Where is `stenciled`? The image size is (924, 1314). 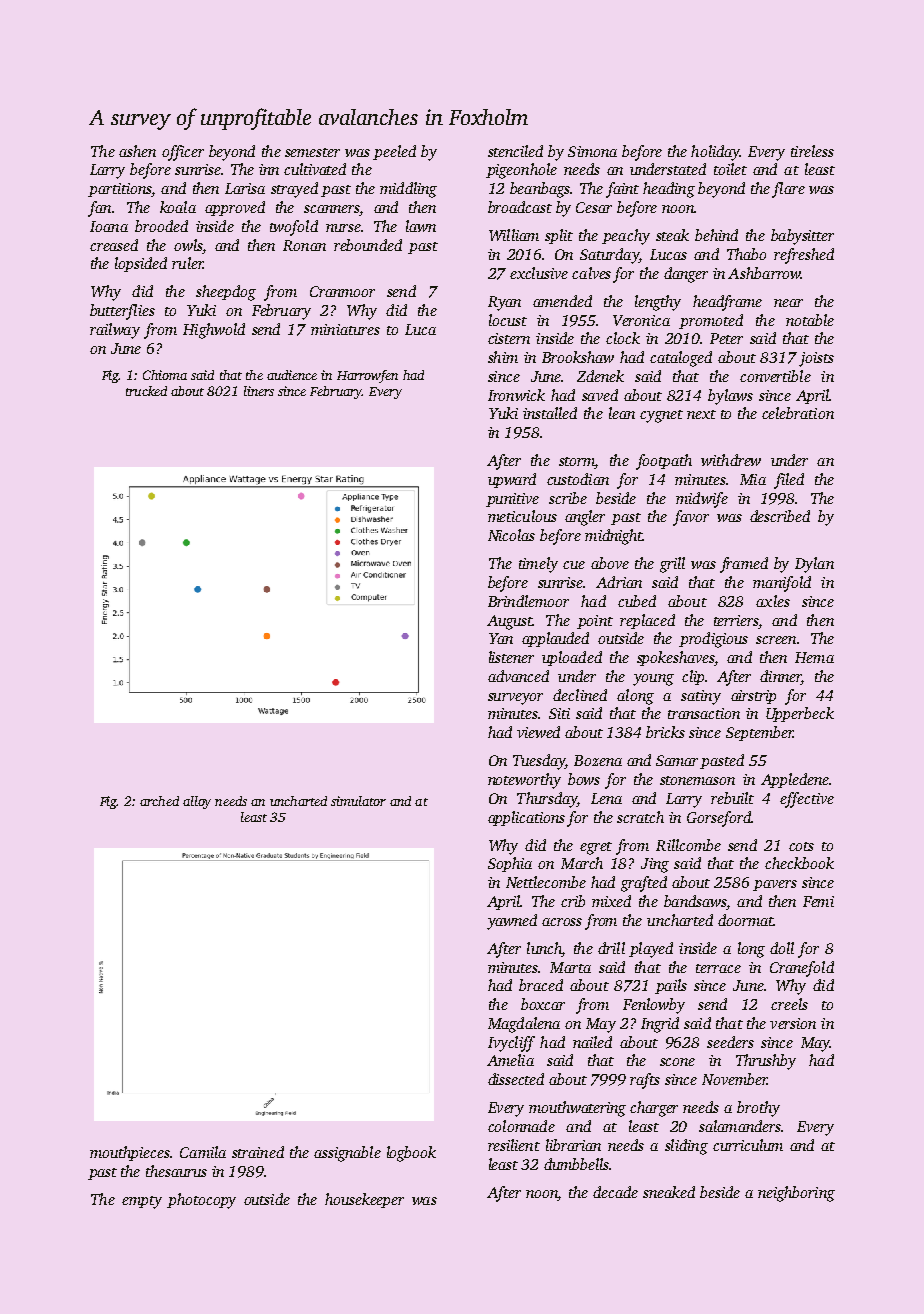
stenciled is located at coordinates (515, 151).
